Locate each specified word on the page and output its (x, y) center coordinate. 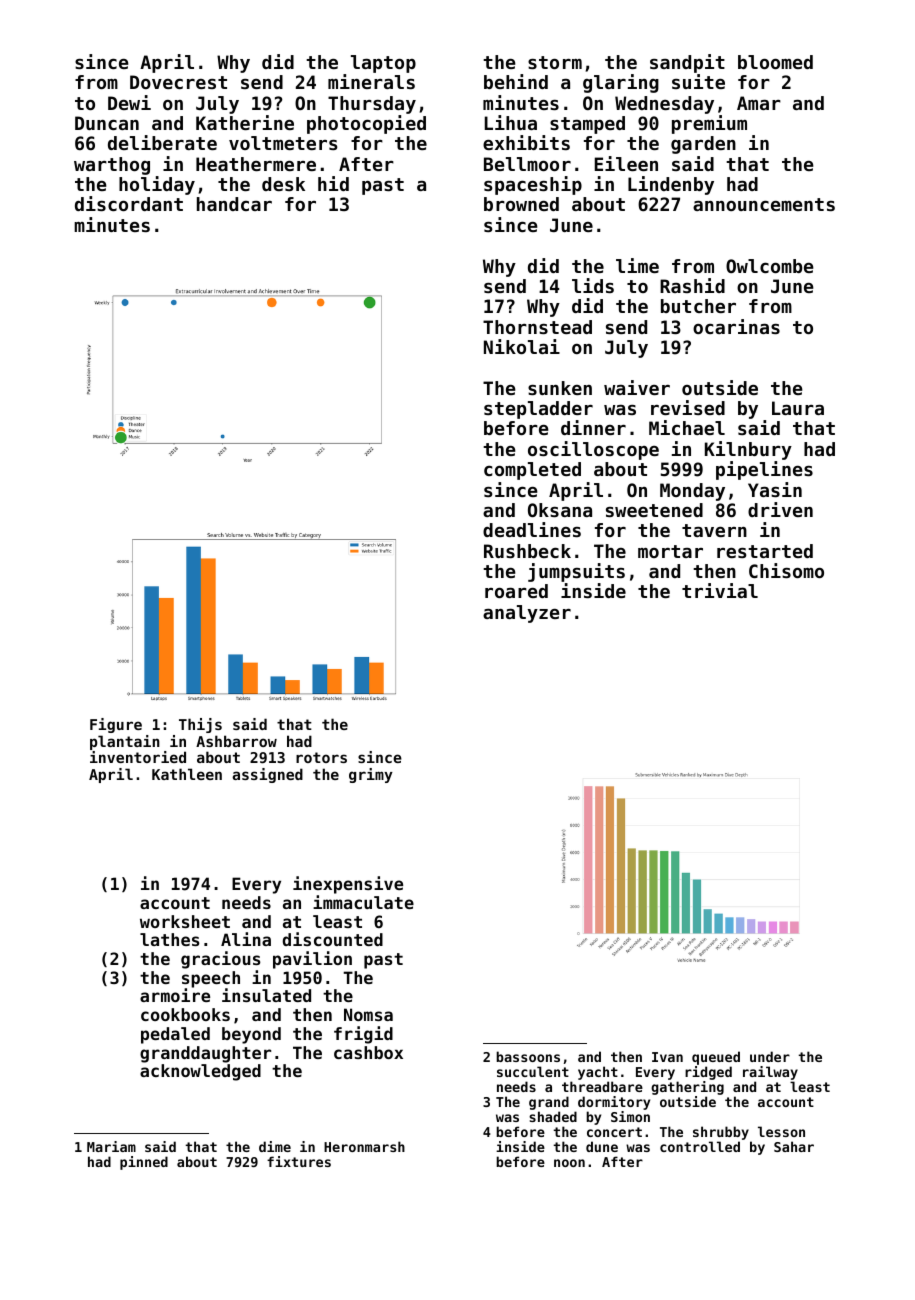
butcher (698, 306)
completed (532, 471)
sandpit (687, 63)
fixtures (299, 1161)
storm (555, 62)
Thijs (200, 725)
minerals (371, 81)
